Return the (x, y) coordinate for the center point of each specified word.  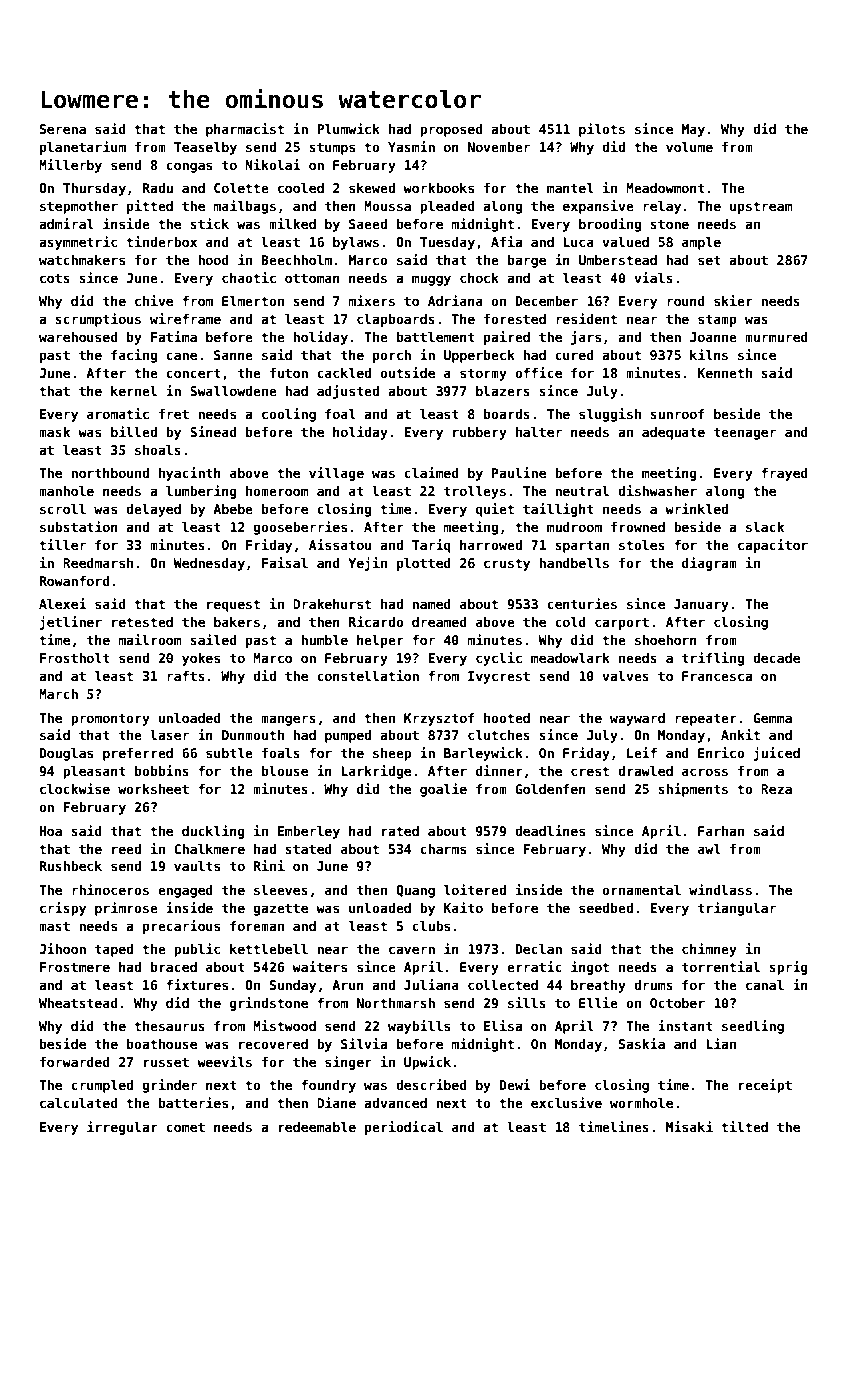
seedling (753, 1027)
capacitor (773, 546)
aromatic (118, 413)
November (499, 147)
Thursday (94, 189)
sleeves (281, 890)
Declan (539, 949)
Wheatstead (78, 1003)
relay (662, 207)
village (336, 474)
